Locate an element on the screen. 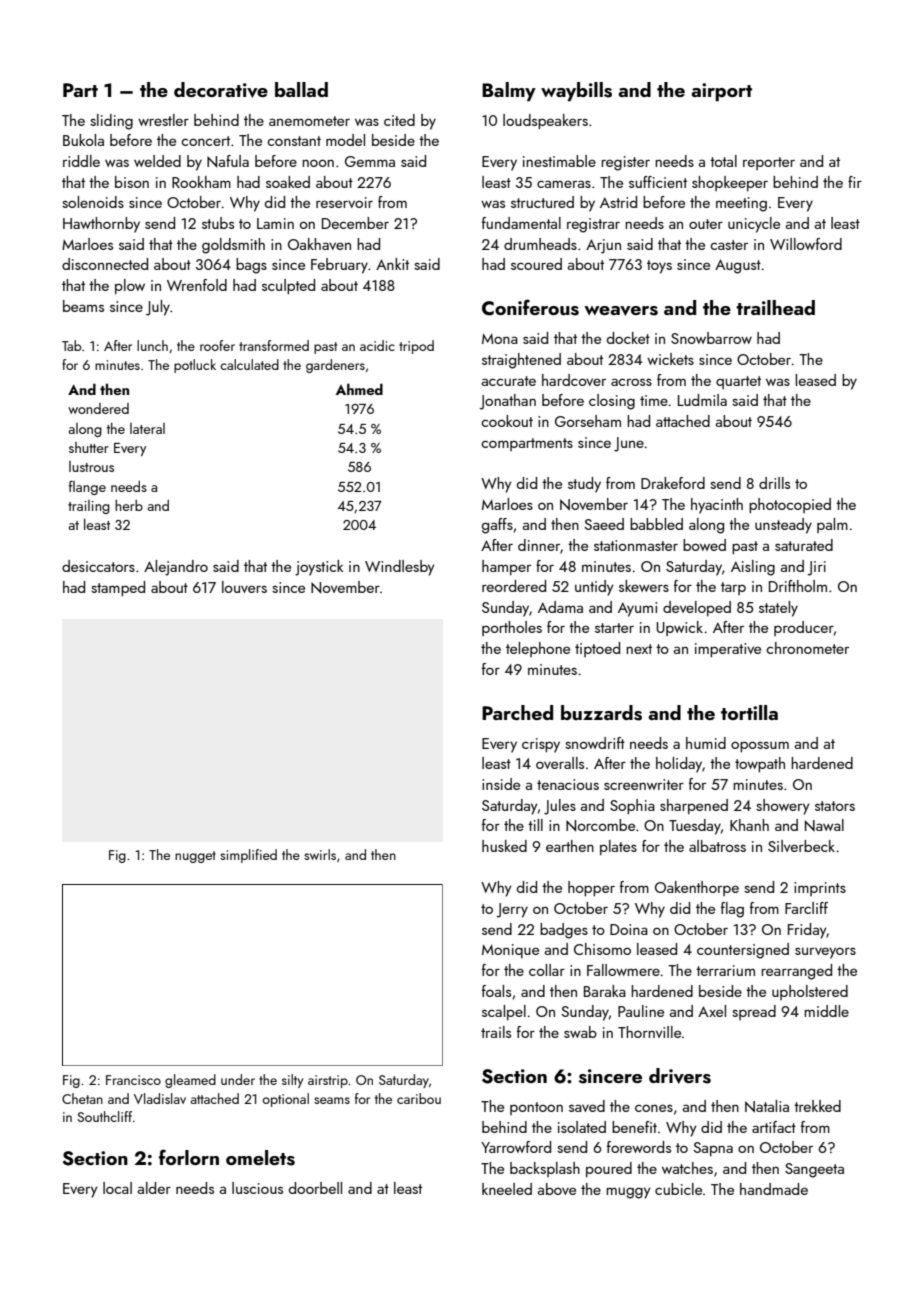 The image size is (924, 1308). overalls is located at coordinates (560, 763).
